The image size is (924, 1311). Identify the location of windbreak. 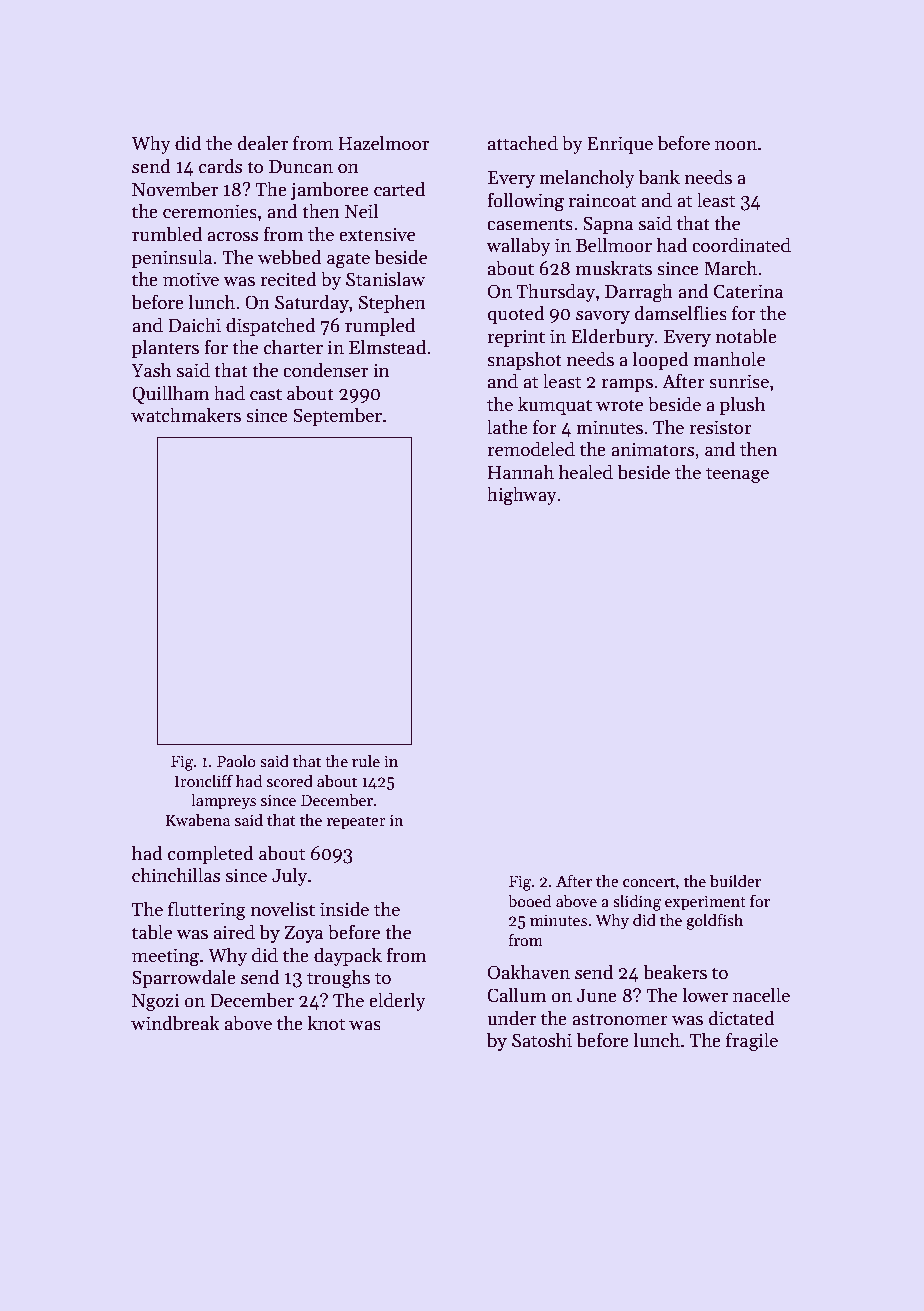
(175, 1023).
